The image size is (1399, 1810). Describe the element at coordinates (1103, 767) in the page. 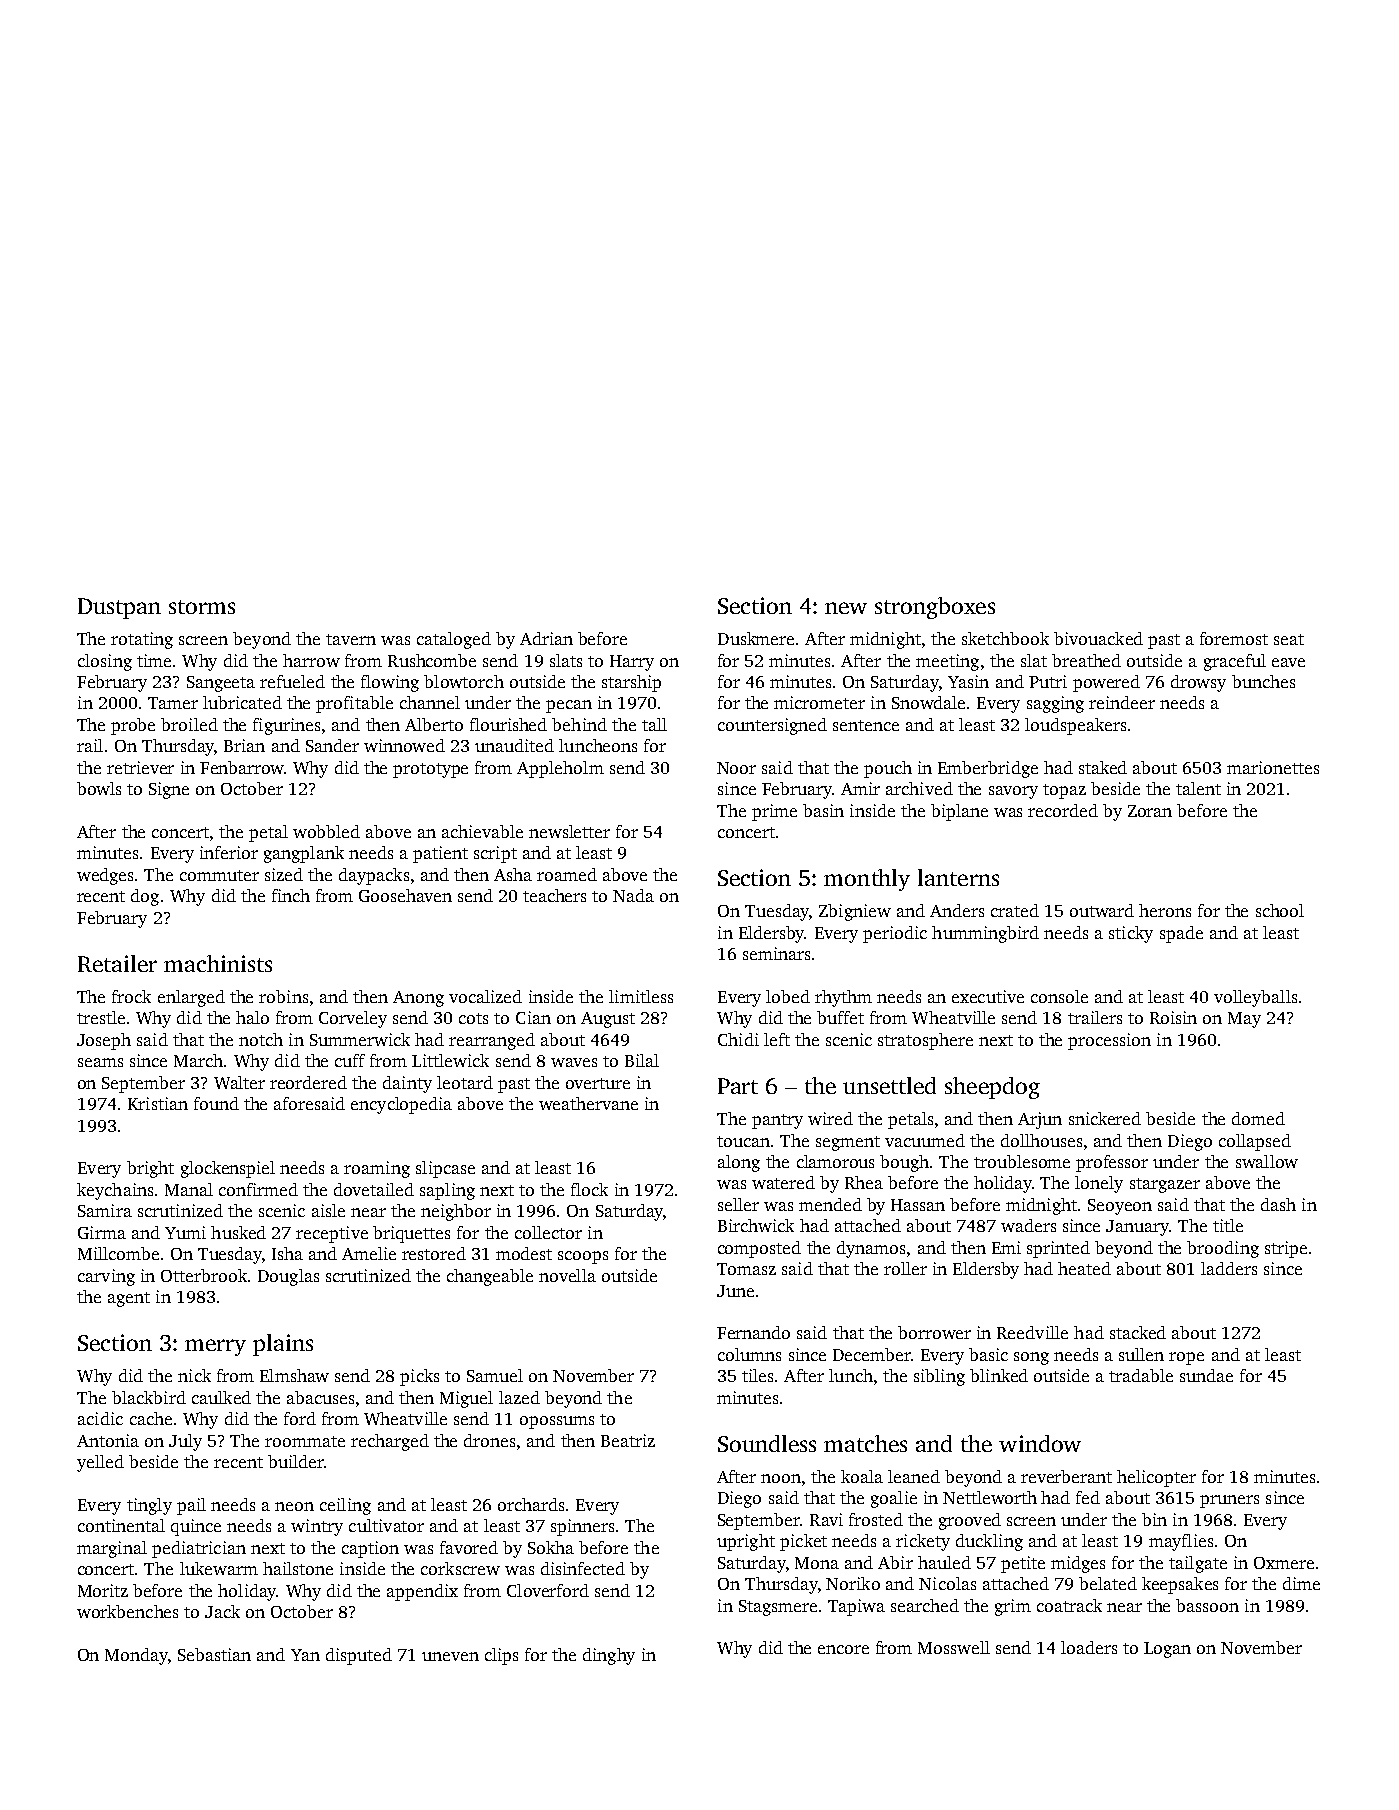

I see `staked` at that location.
